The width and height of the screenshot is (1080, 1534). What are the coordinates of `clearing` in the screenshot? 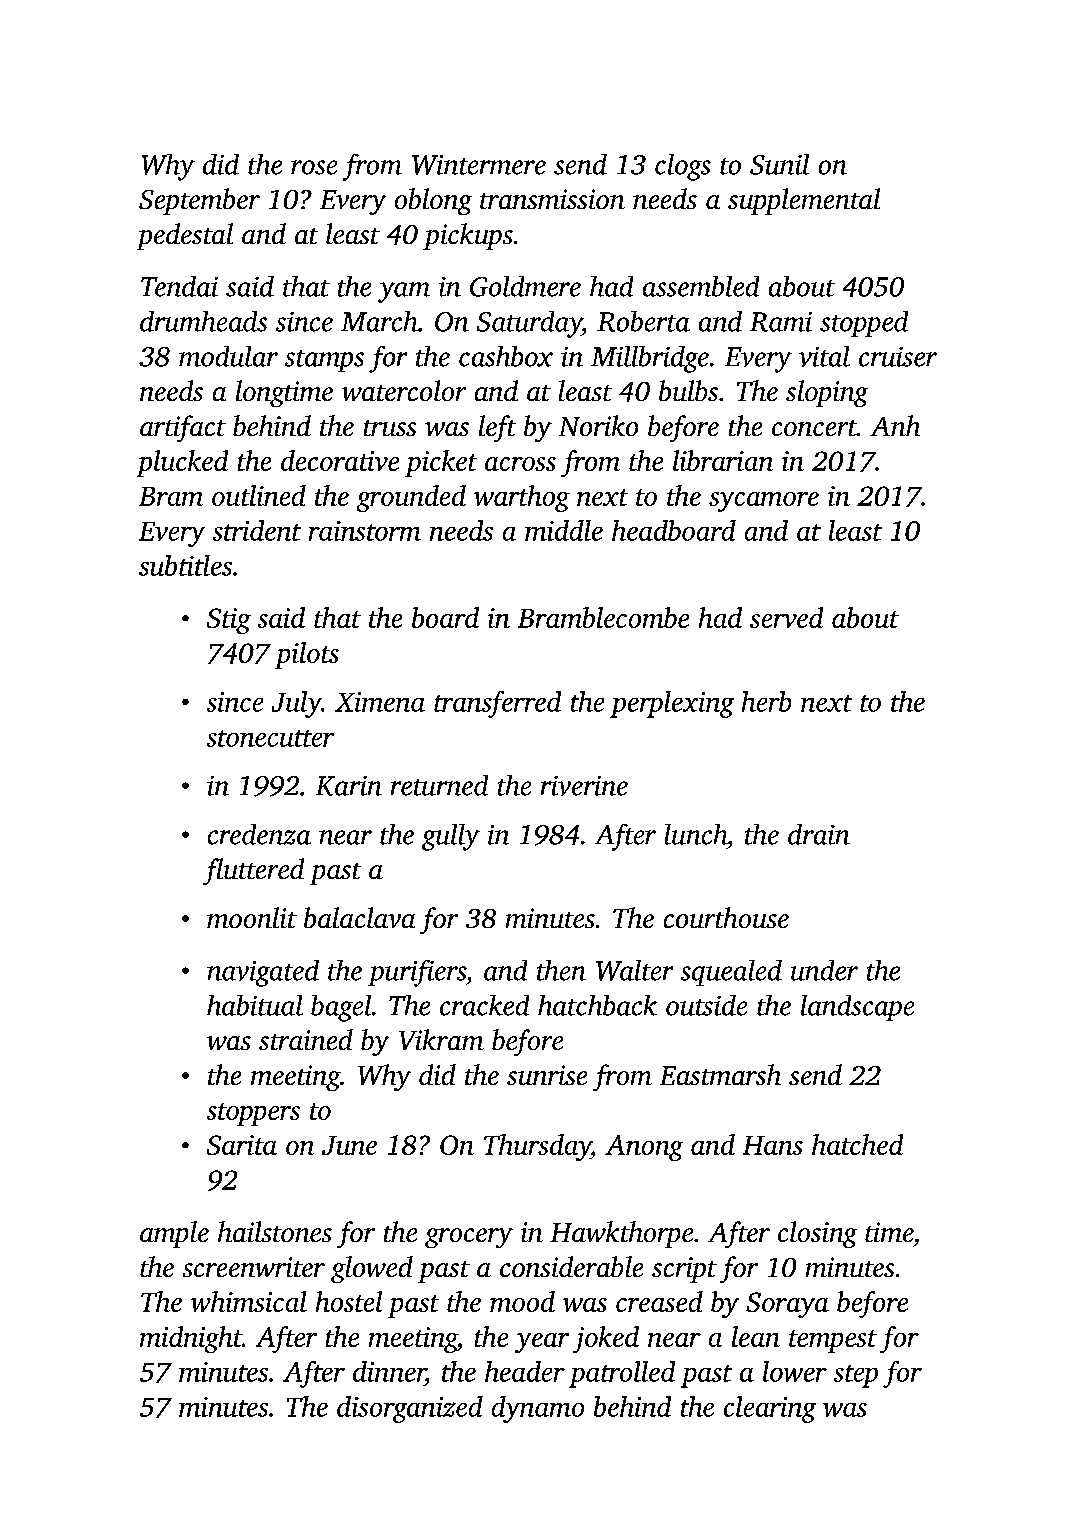 It's located at (770, 1409).
